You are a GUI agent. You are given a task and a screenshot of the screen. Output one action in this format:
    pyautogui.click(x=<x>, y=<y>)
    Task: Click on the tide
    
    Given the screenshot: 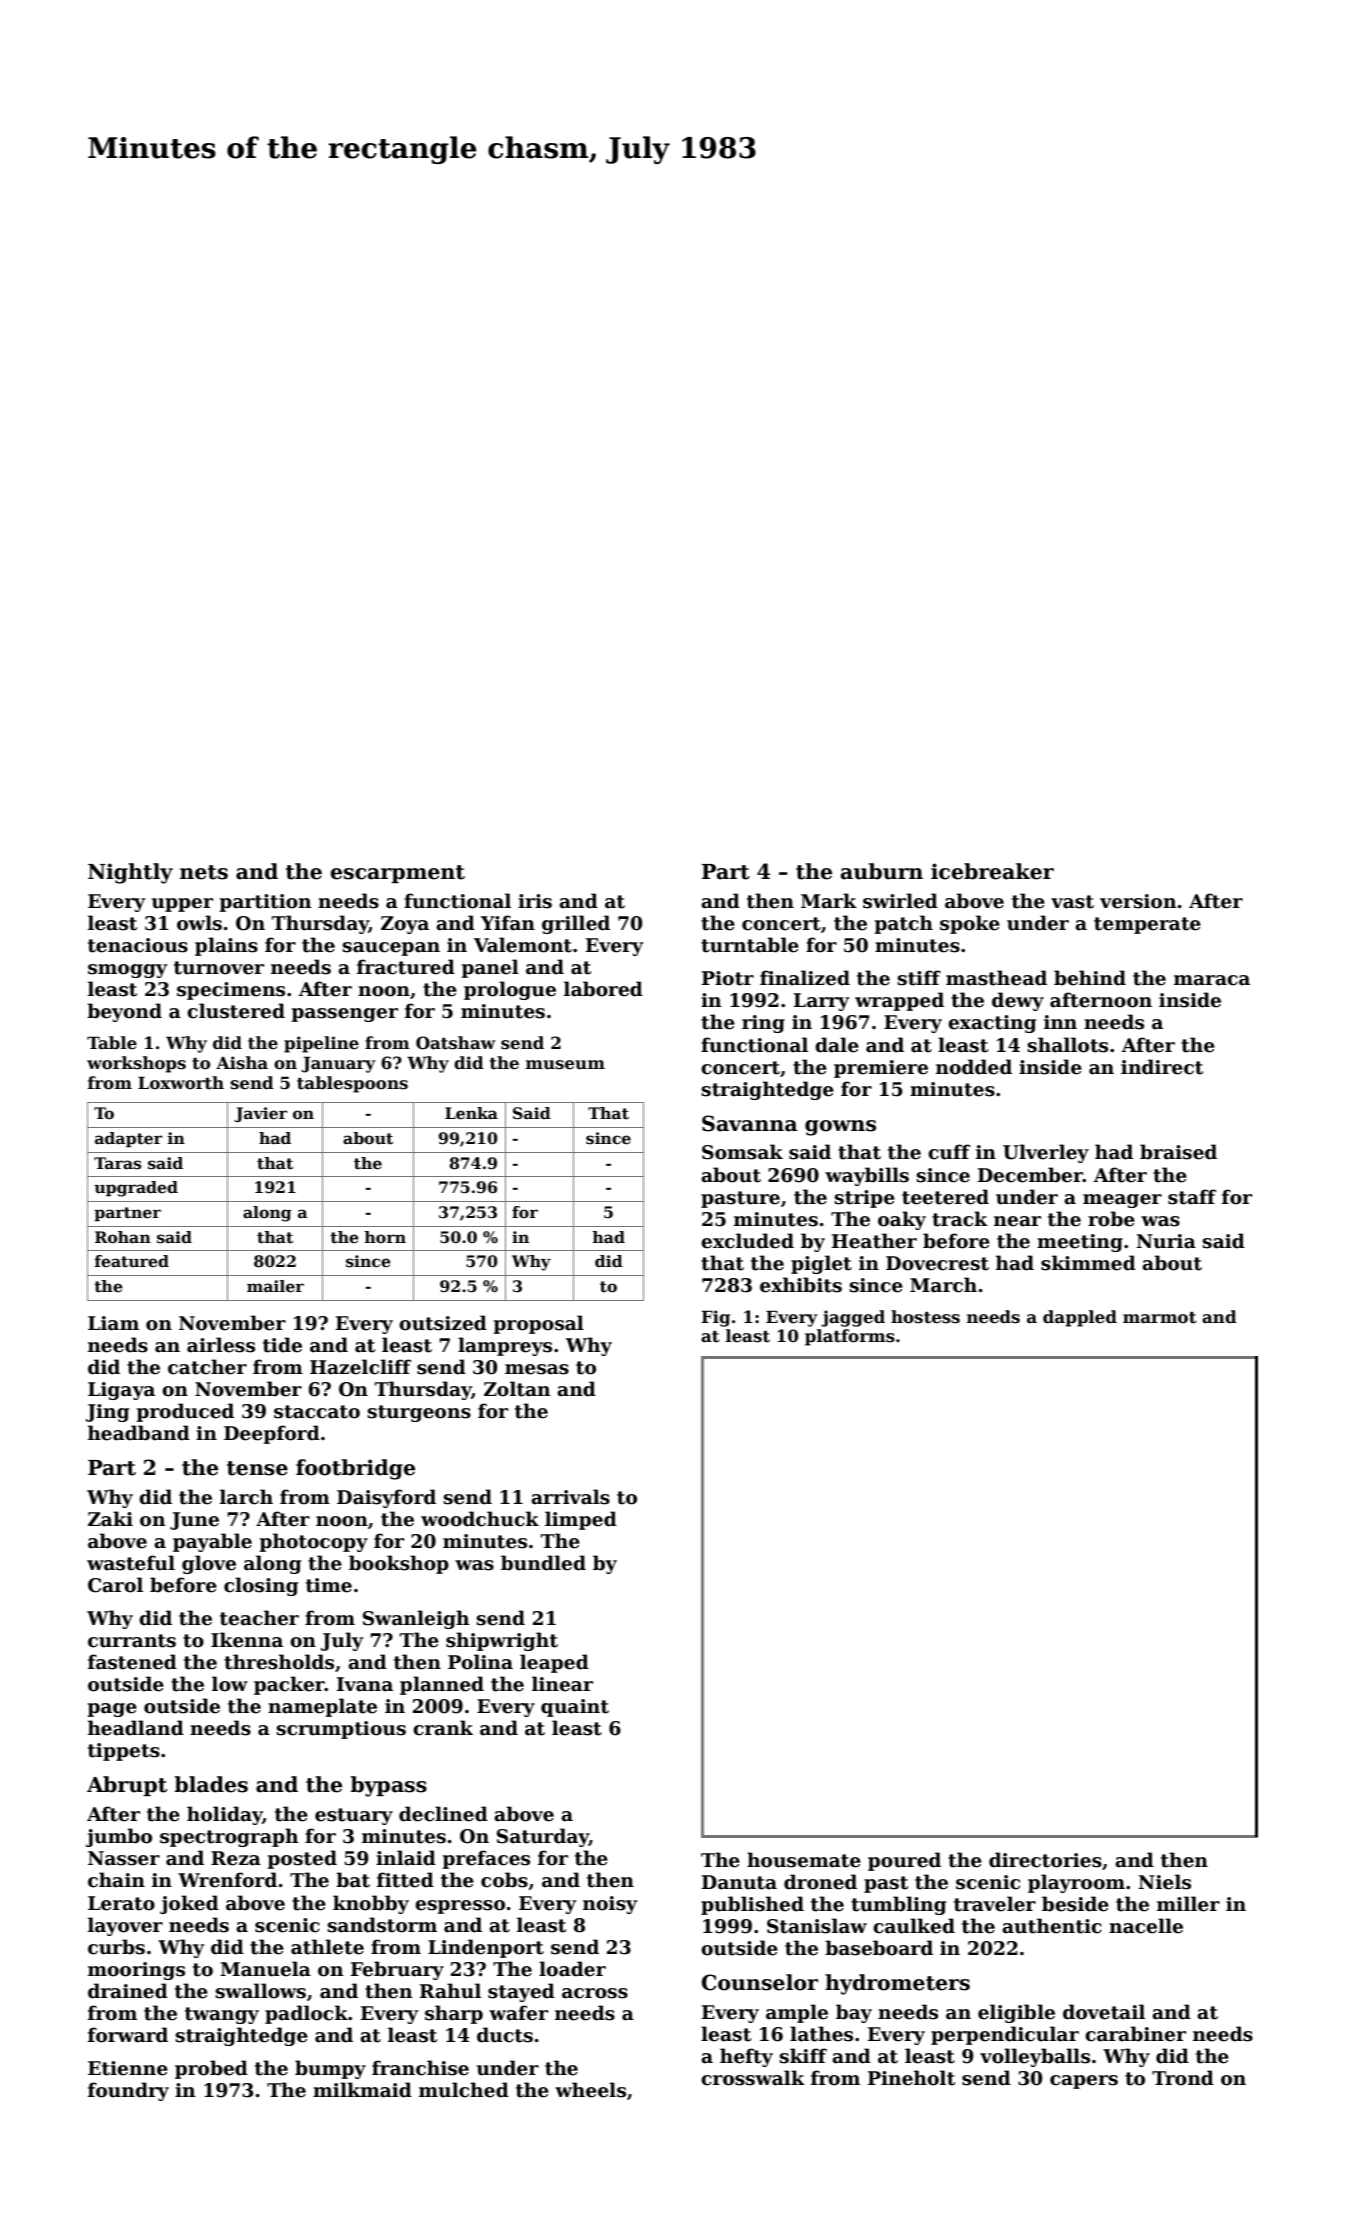 What is the action you would take?
    pyautogui.click(x=282, y=1345)
